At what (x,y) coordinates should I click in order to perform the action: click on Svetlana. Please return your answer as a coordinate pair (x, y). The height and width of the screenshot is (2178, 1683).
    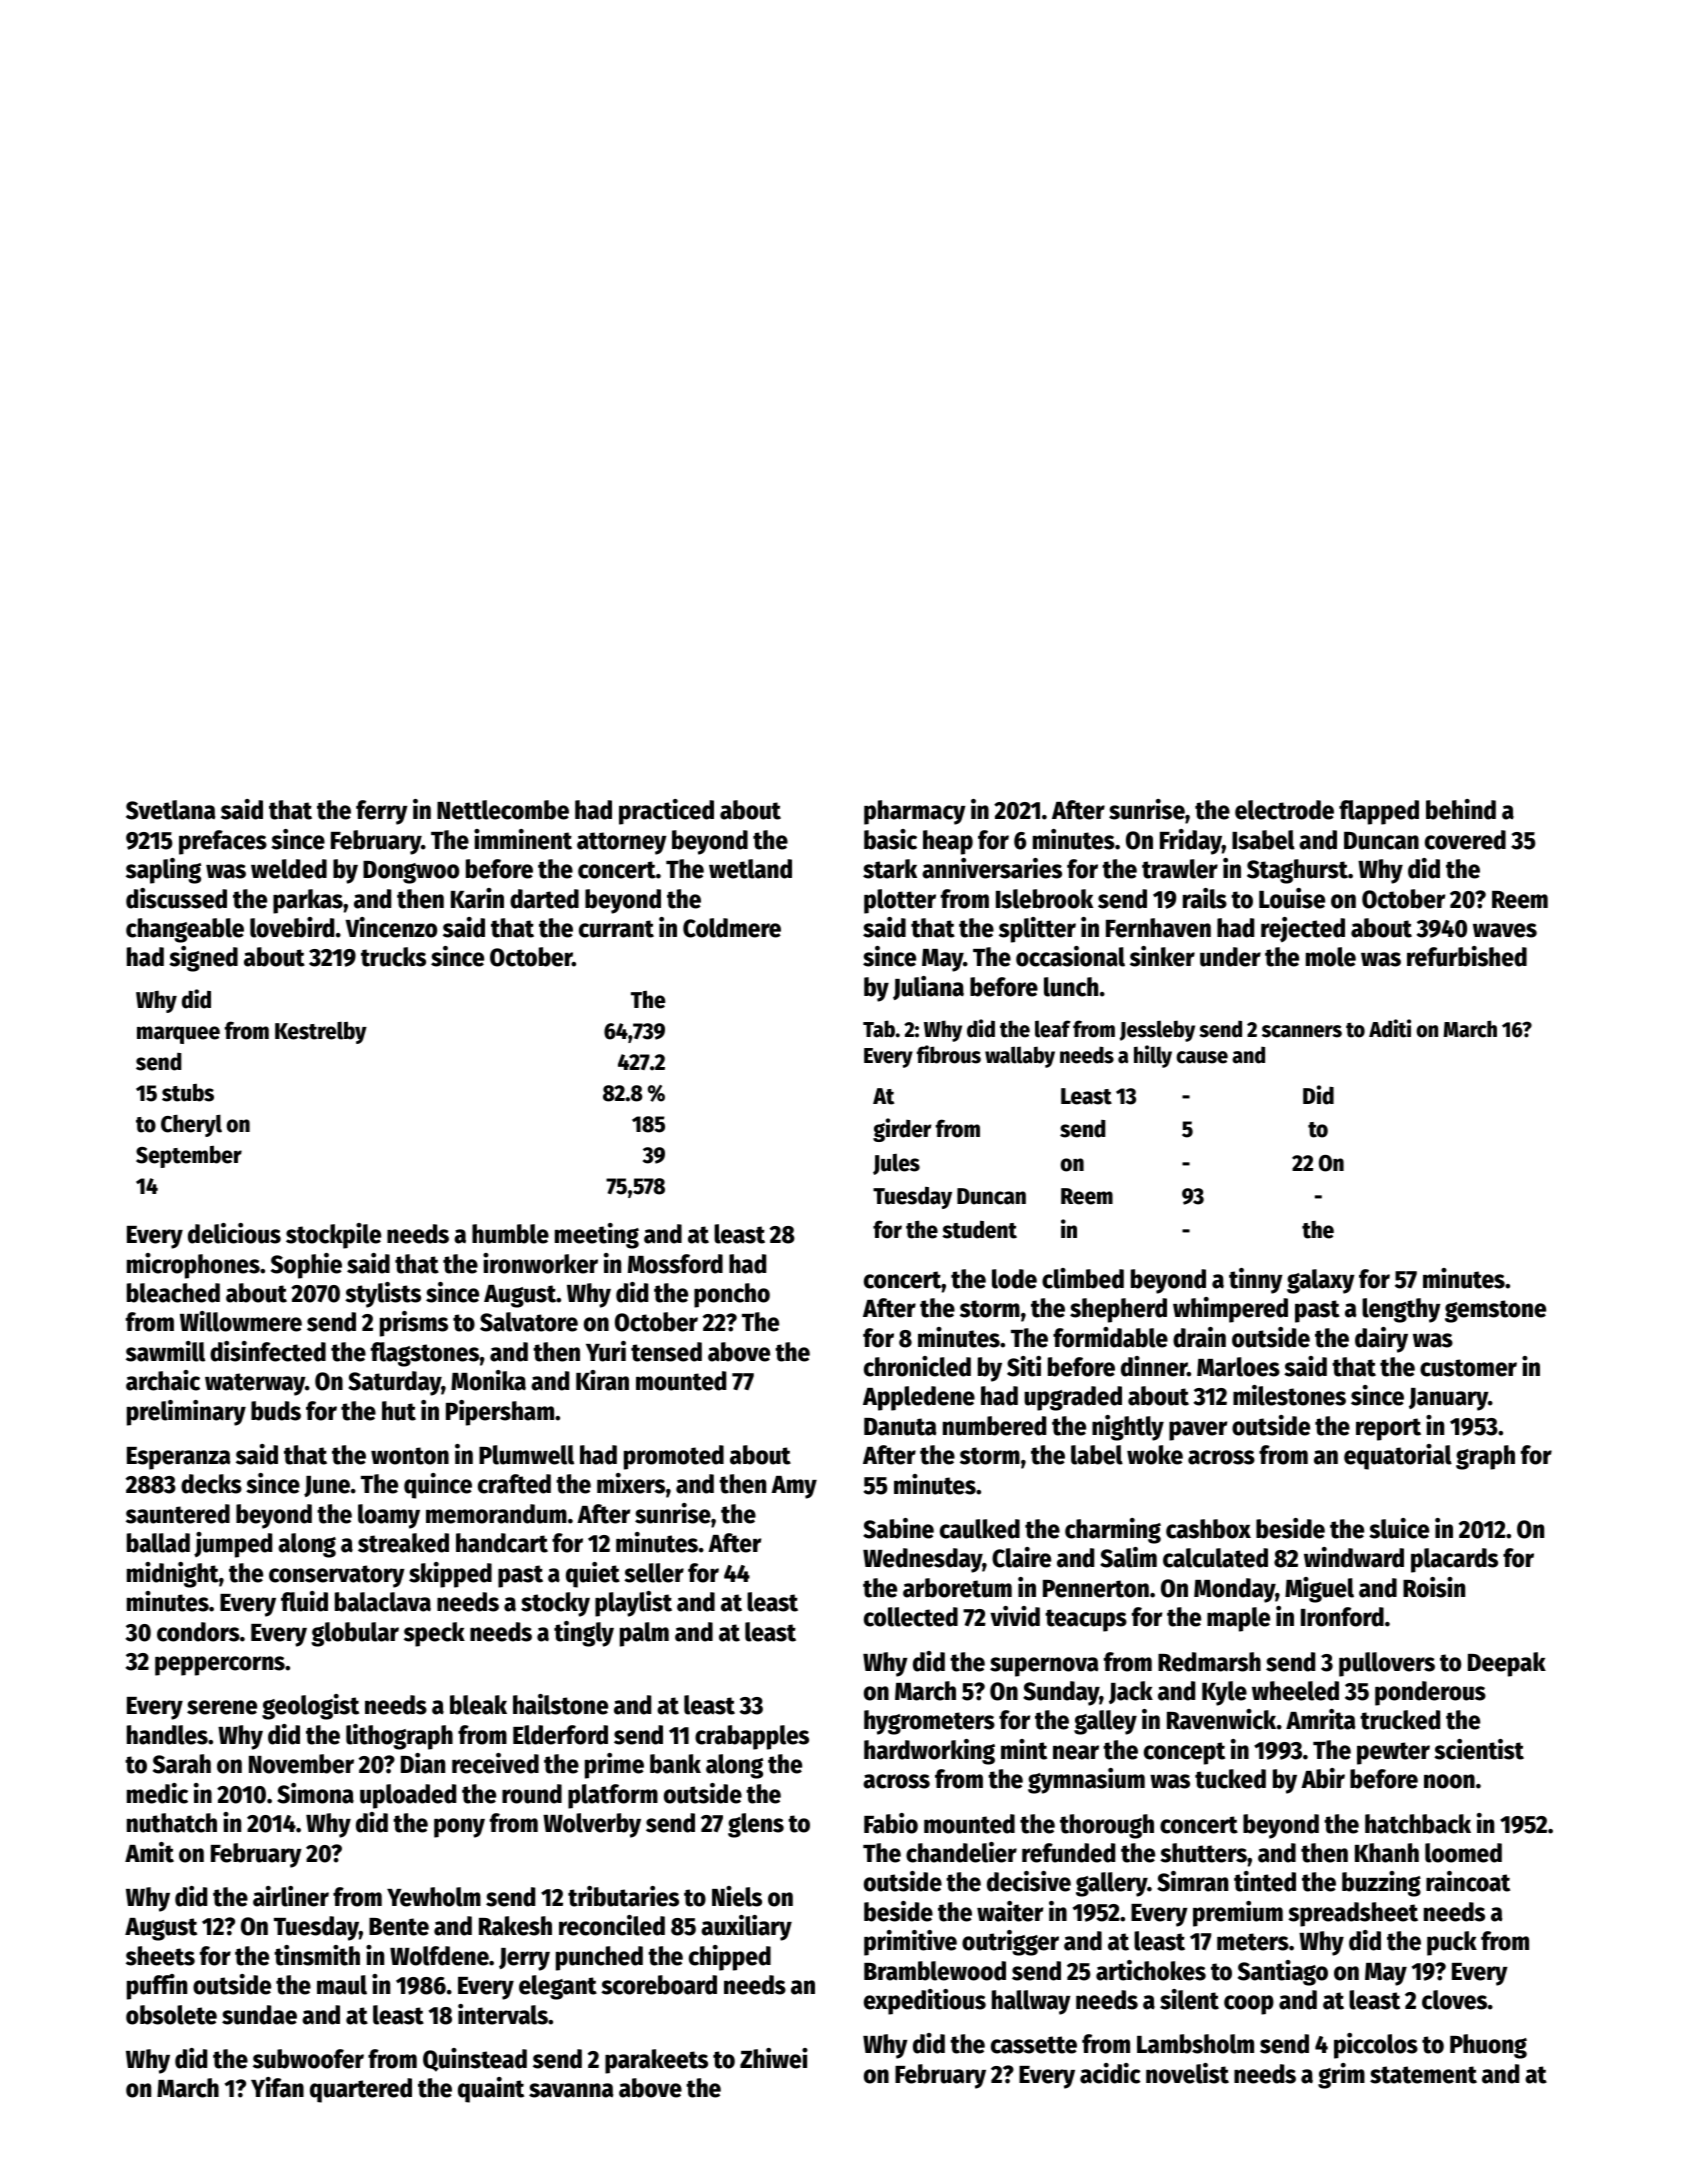
    Looking at the image, I should click on (170, 810).
